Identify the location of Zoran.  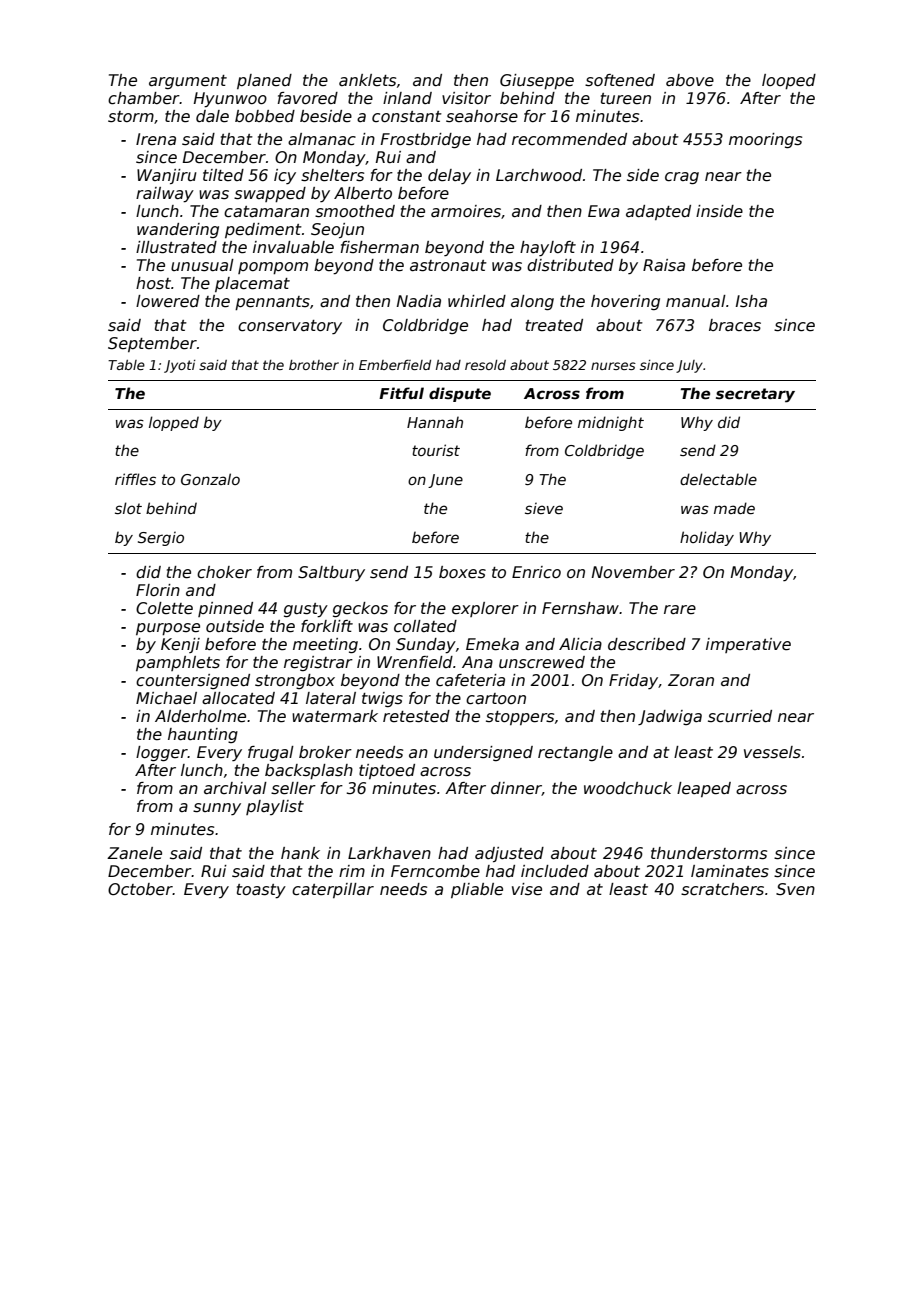
(691, 680).
